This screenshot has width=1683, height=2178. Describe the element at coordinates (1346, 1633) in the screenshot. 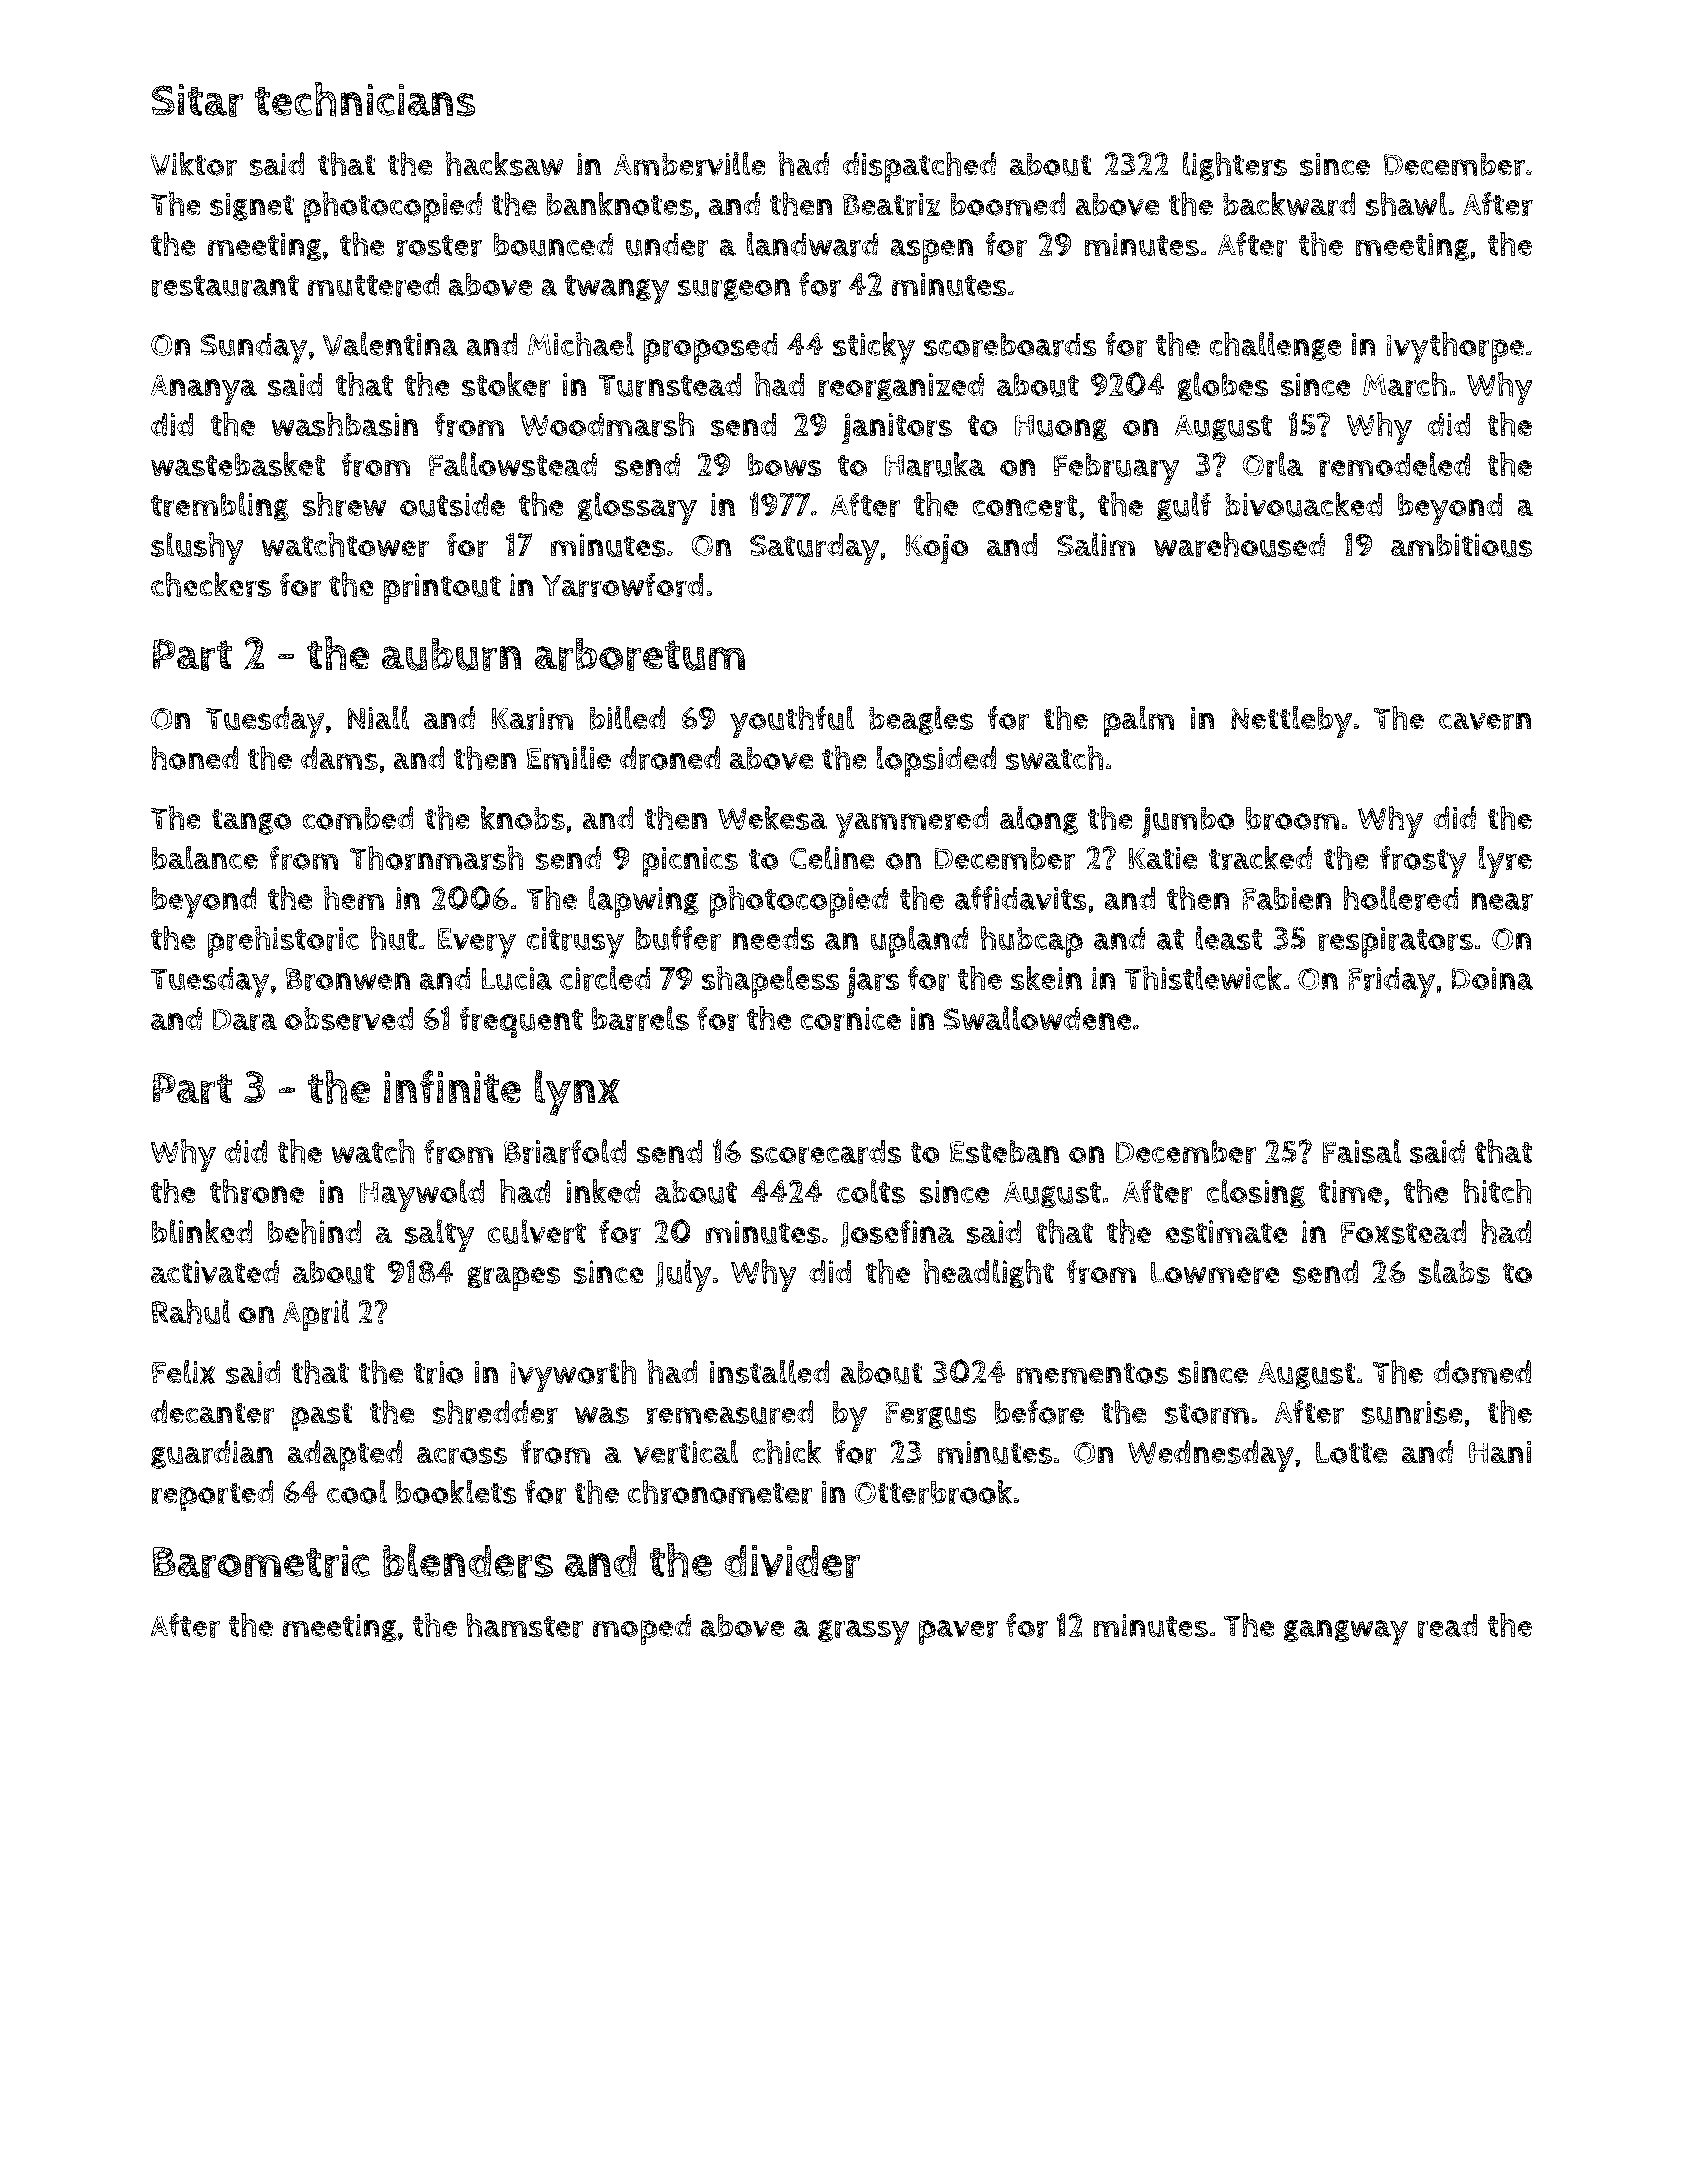

I see `gangway` at that location.
